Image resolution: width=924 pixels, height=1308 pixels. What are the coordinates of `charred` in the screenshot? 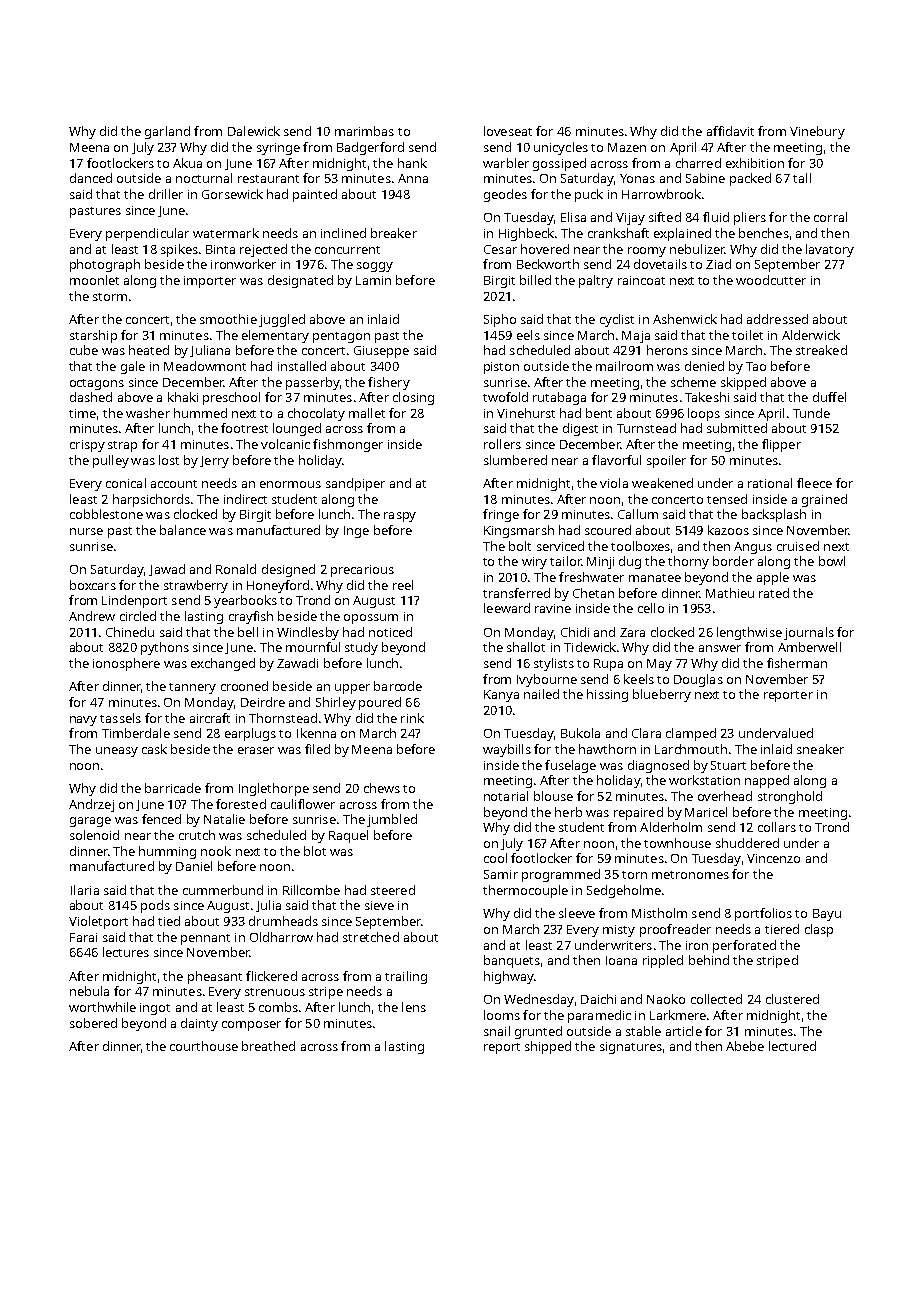 It's located at (698, 163).
